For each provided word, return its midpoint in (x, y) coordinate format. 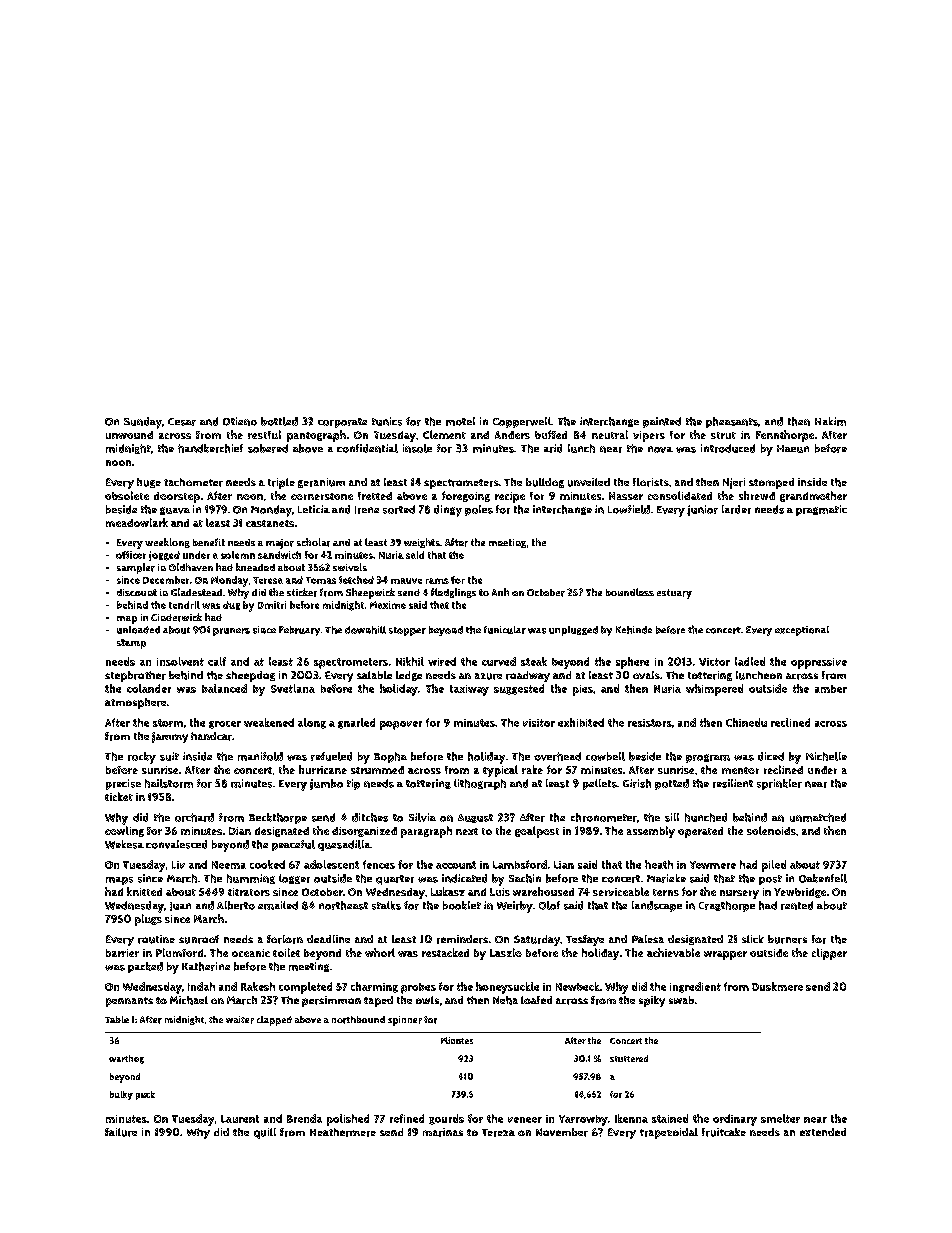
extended (823, 1132)
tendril (184, 605)
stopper (407, 631)
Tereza (498, 1133)
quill (265, 1133)
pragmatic (821, 510)
